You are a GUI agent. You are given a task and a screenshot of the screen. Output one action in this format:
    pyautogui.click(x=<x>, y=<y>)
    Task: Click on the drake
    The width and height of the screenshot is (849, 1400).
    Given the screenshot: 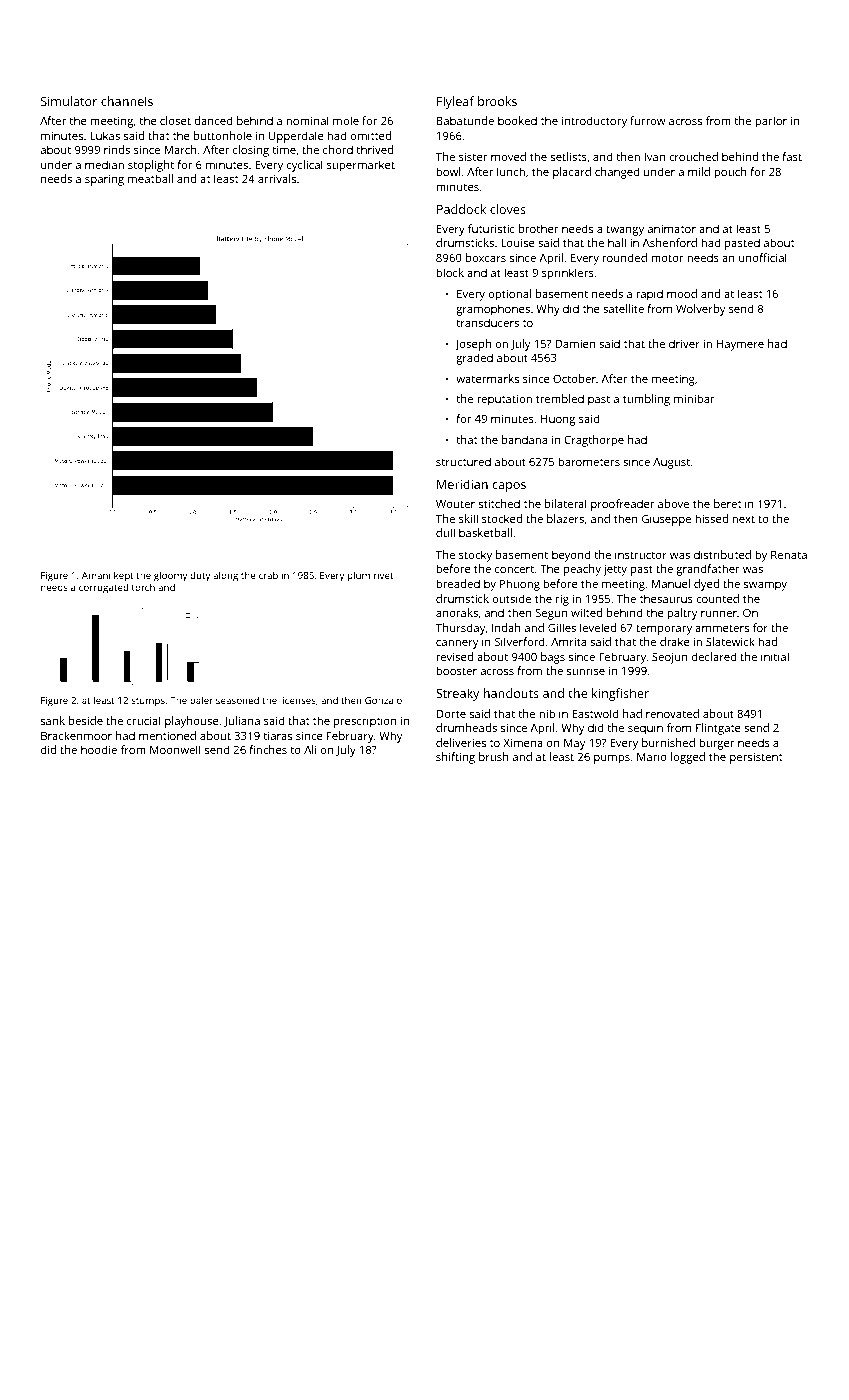 What is the action you would take?
    pyautogui.click(x=675, y=641)
